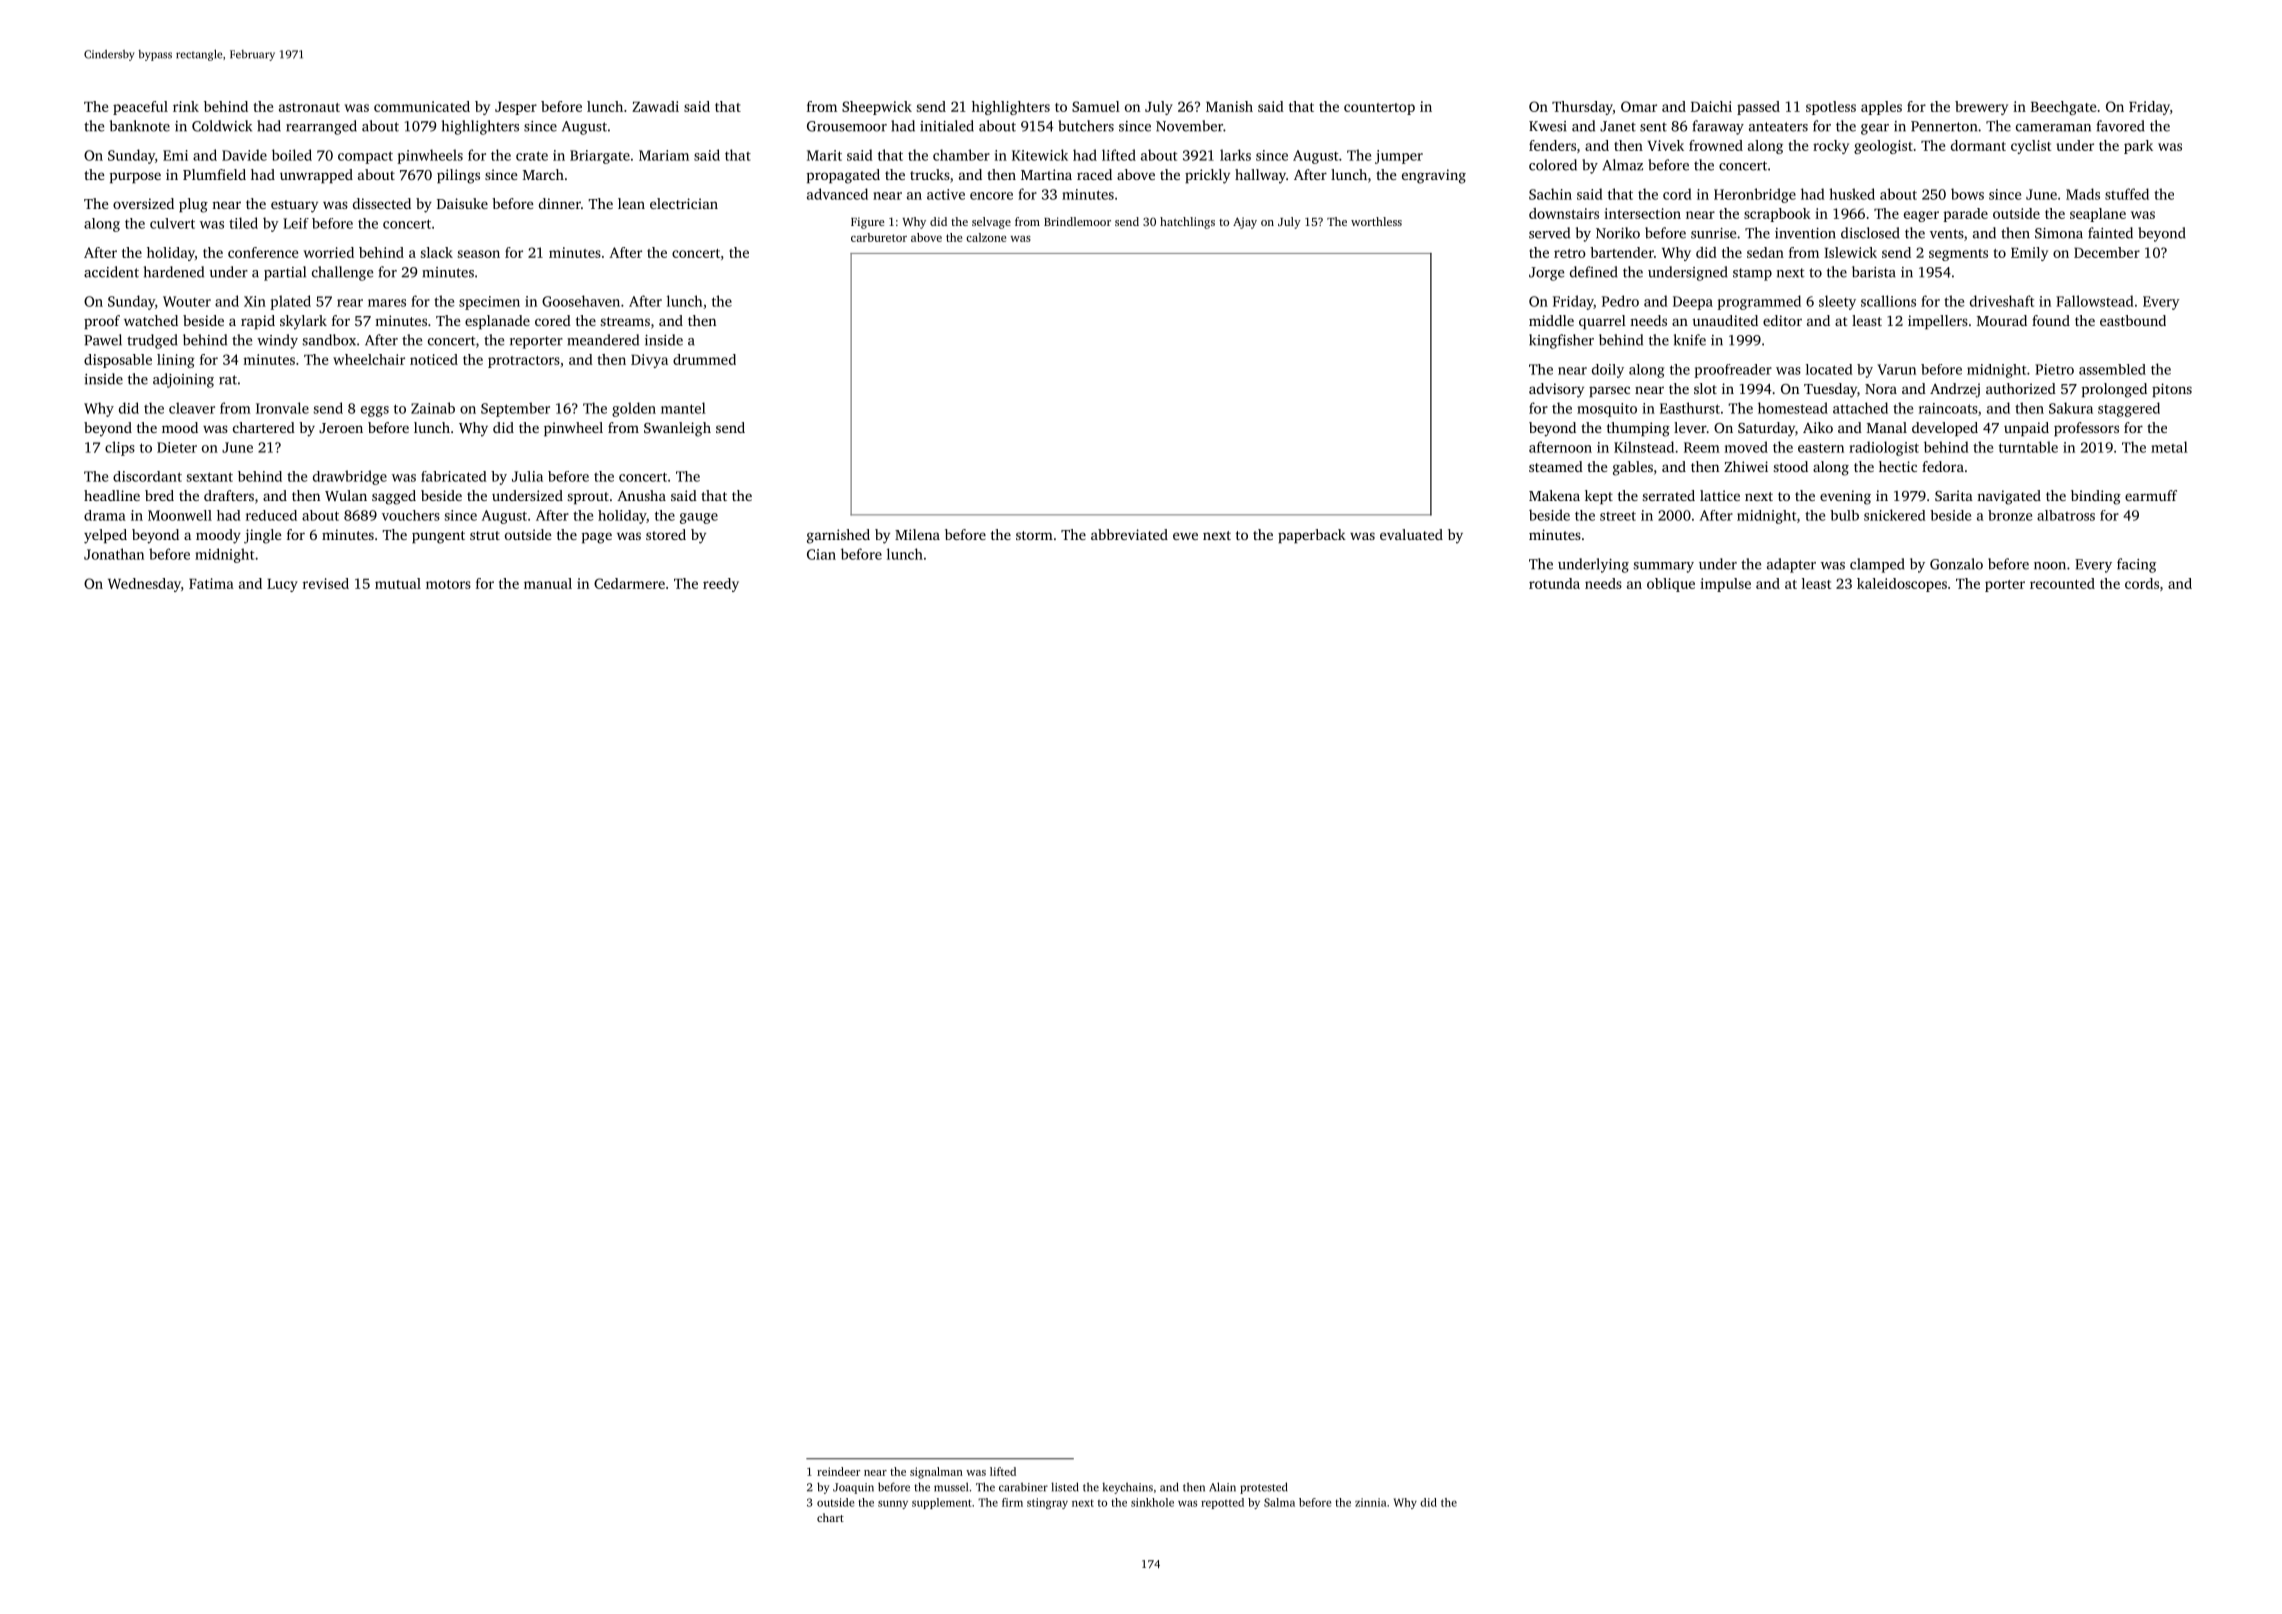  I want to click on stamp, so click(1752, 274).
